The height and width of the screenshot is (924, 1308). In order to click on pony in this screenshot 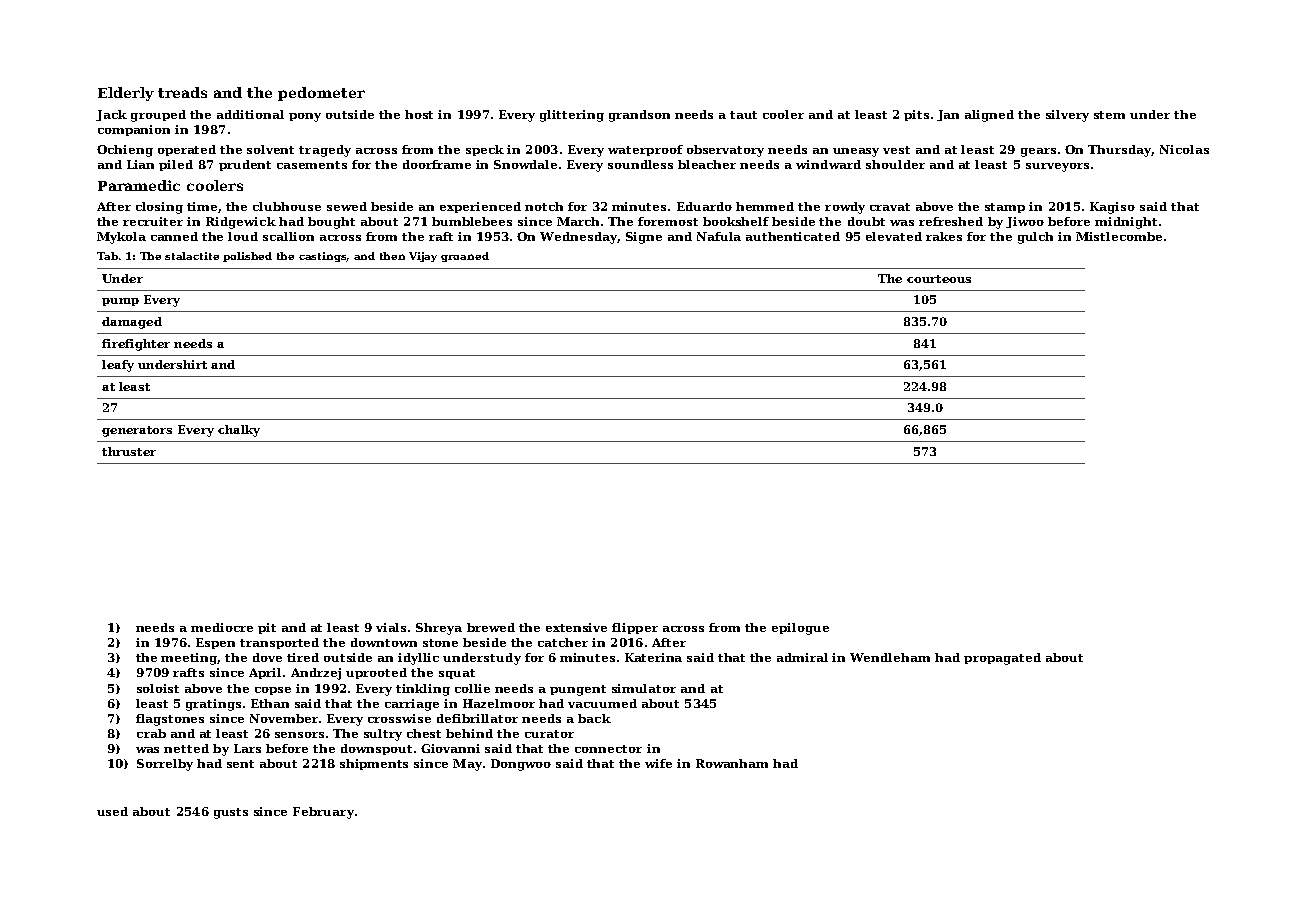, I will do `click(305, 117)`.
